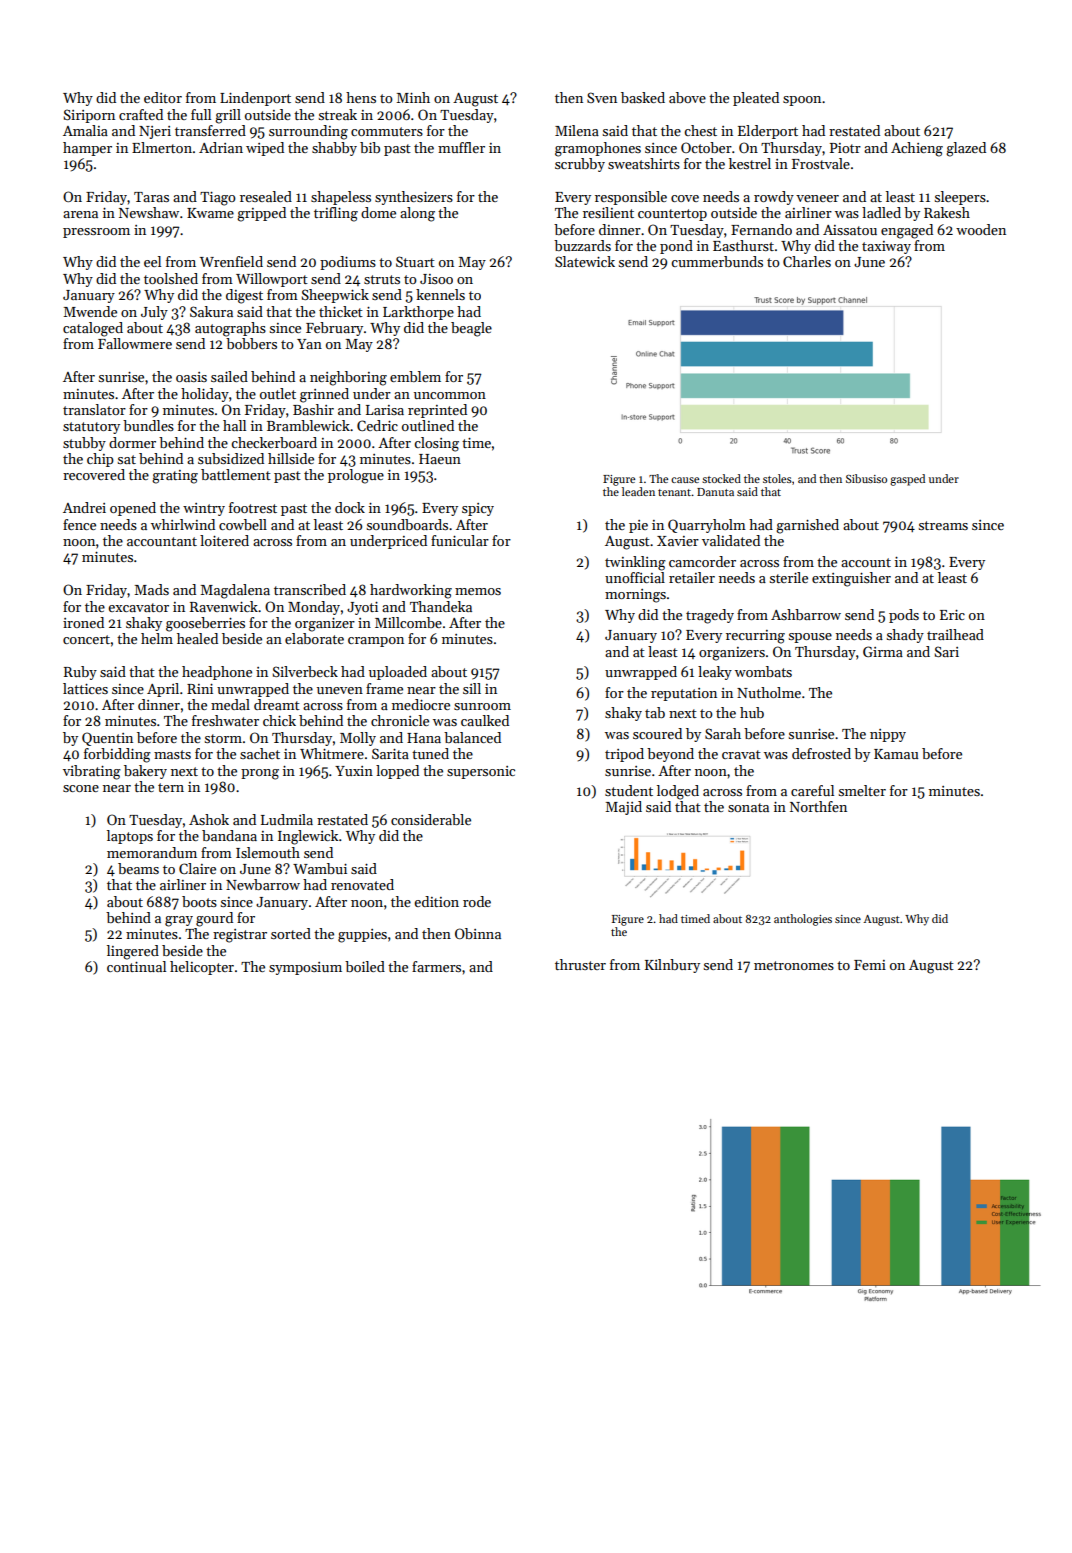 This screenshot has width=1072, height=1553. I want to click on Minh, so click(413, 97).
